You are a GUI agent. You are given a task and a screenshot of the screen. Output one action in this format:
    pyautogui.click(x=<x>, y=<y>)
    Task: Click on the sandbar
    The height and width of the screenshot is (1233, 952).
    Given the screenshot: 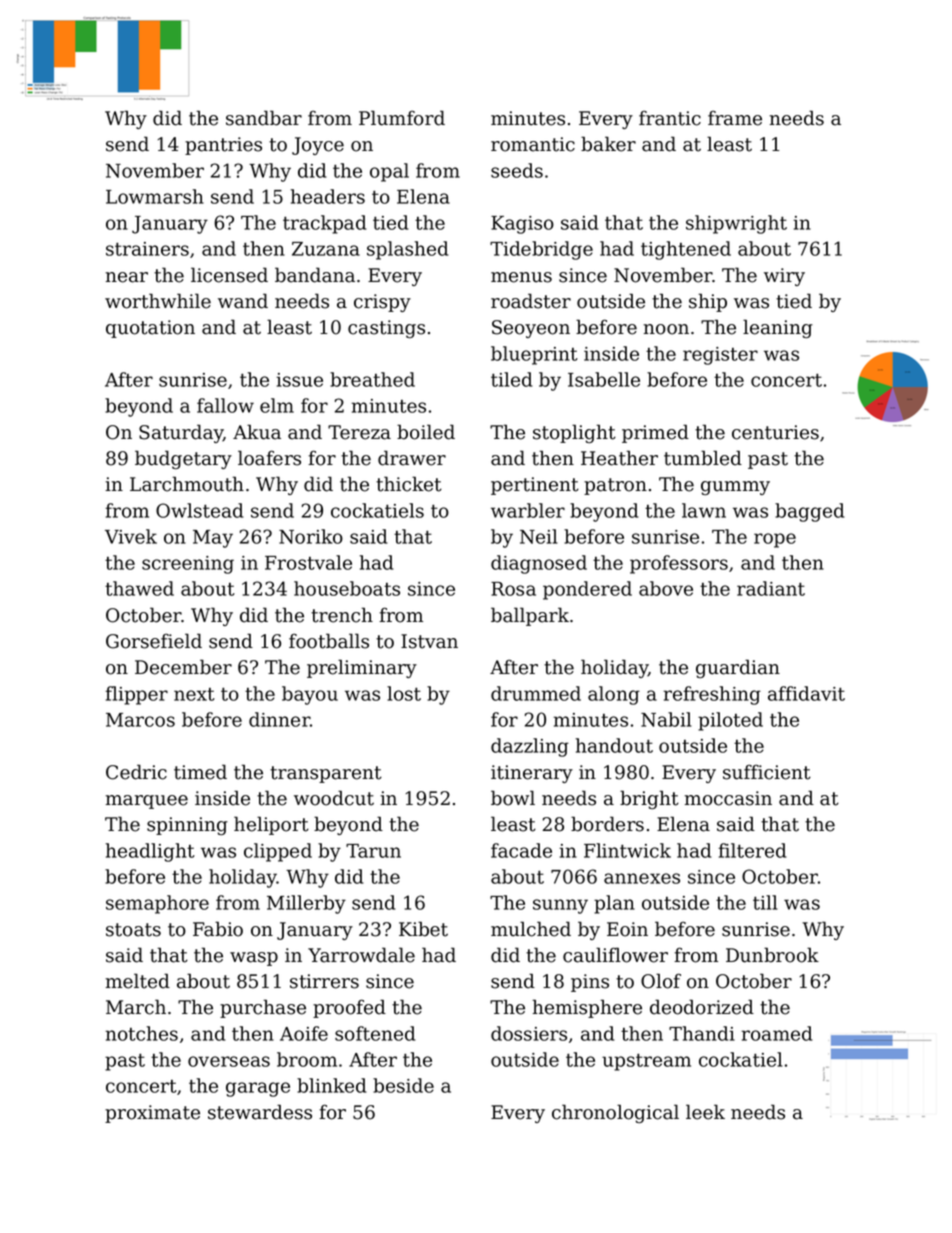 What is the action you would take?
    pyautogui.click(x=264, y=118)
